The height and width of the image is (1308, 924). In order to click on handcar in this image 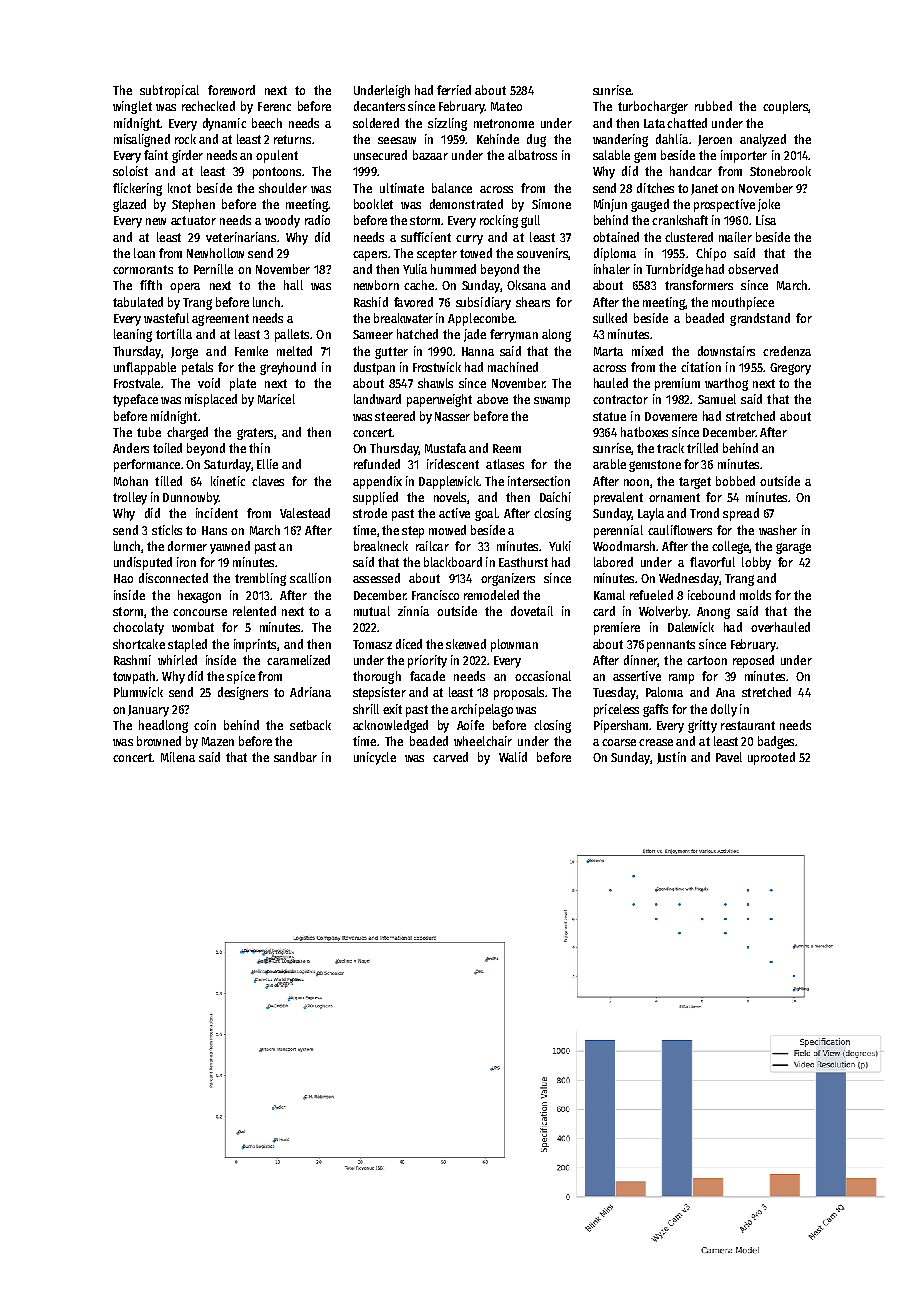, I will do `click(691, 171)`.
